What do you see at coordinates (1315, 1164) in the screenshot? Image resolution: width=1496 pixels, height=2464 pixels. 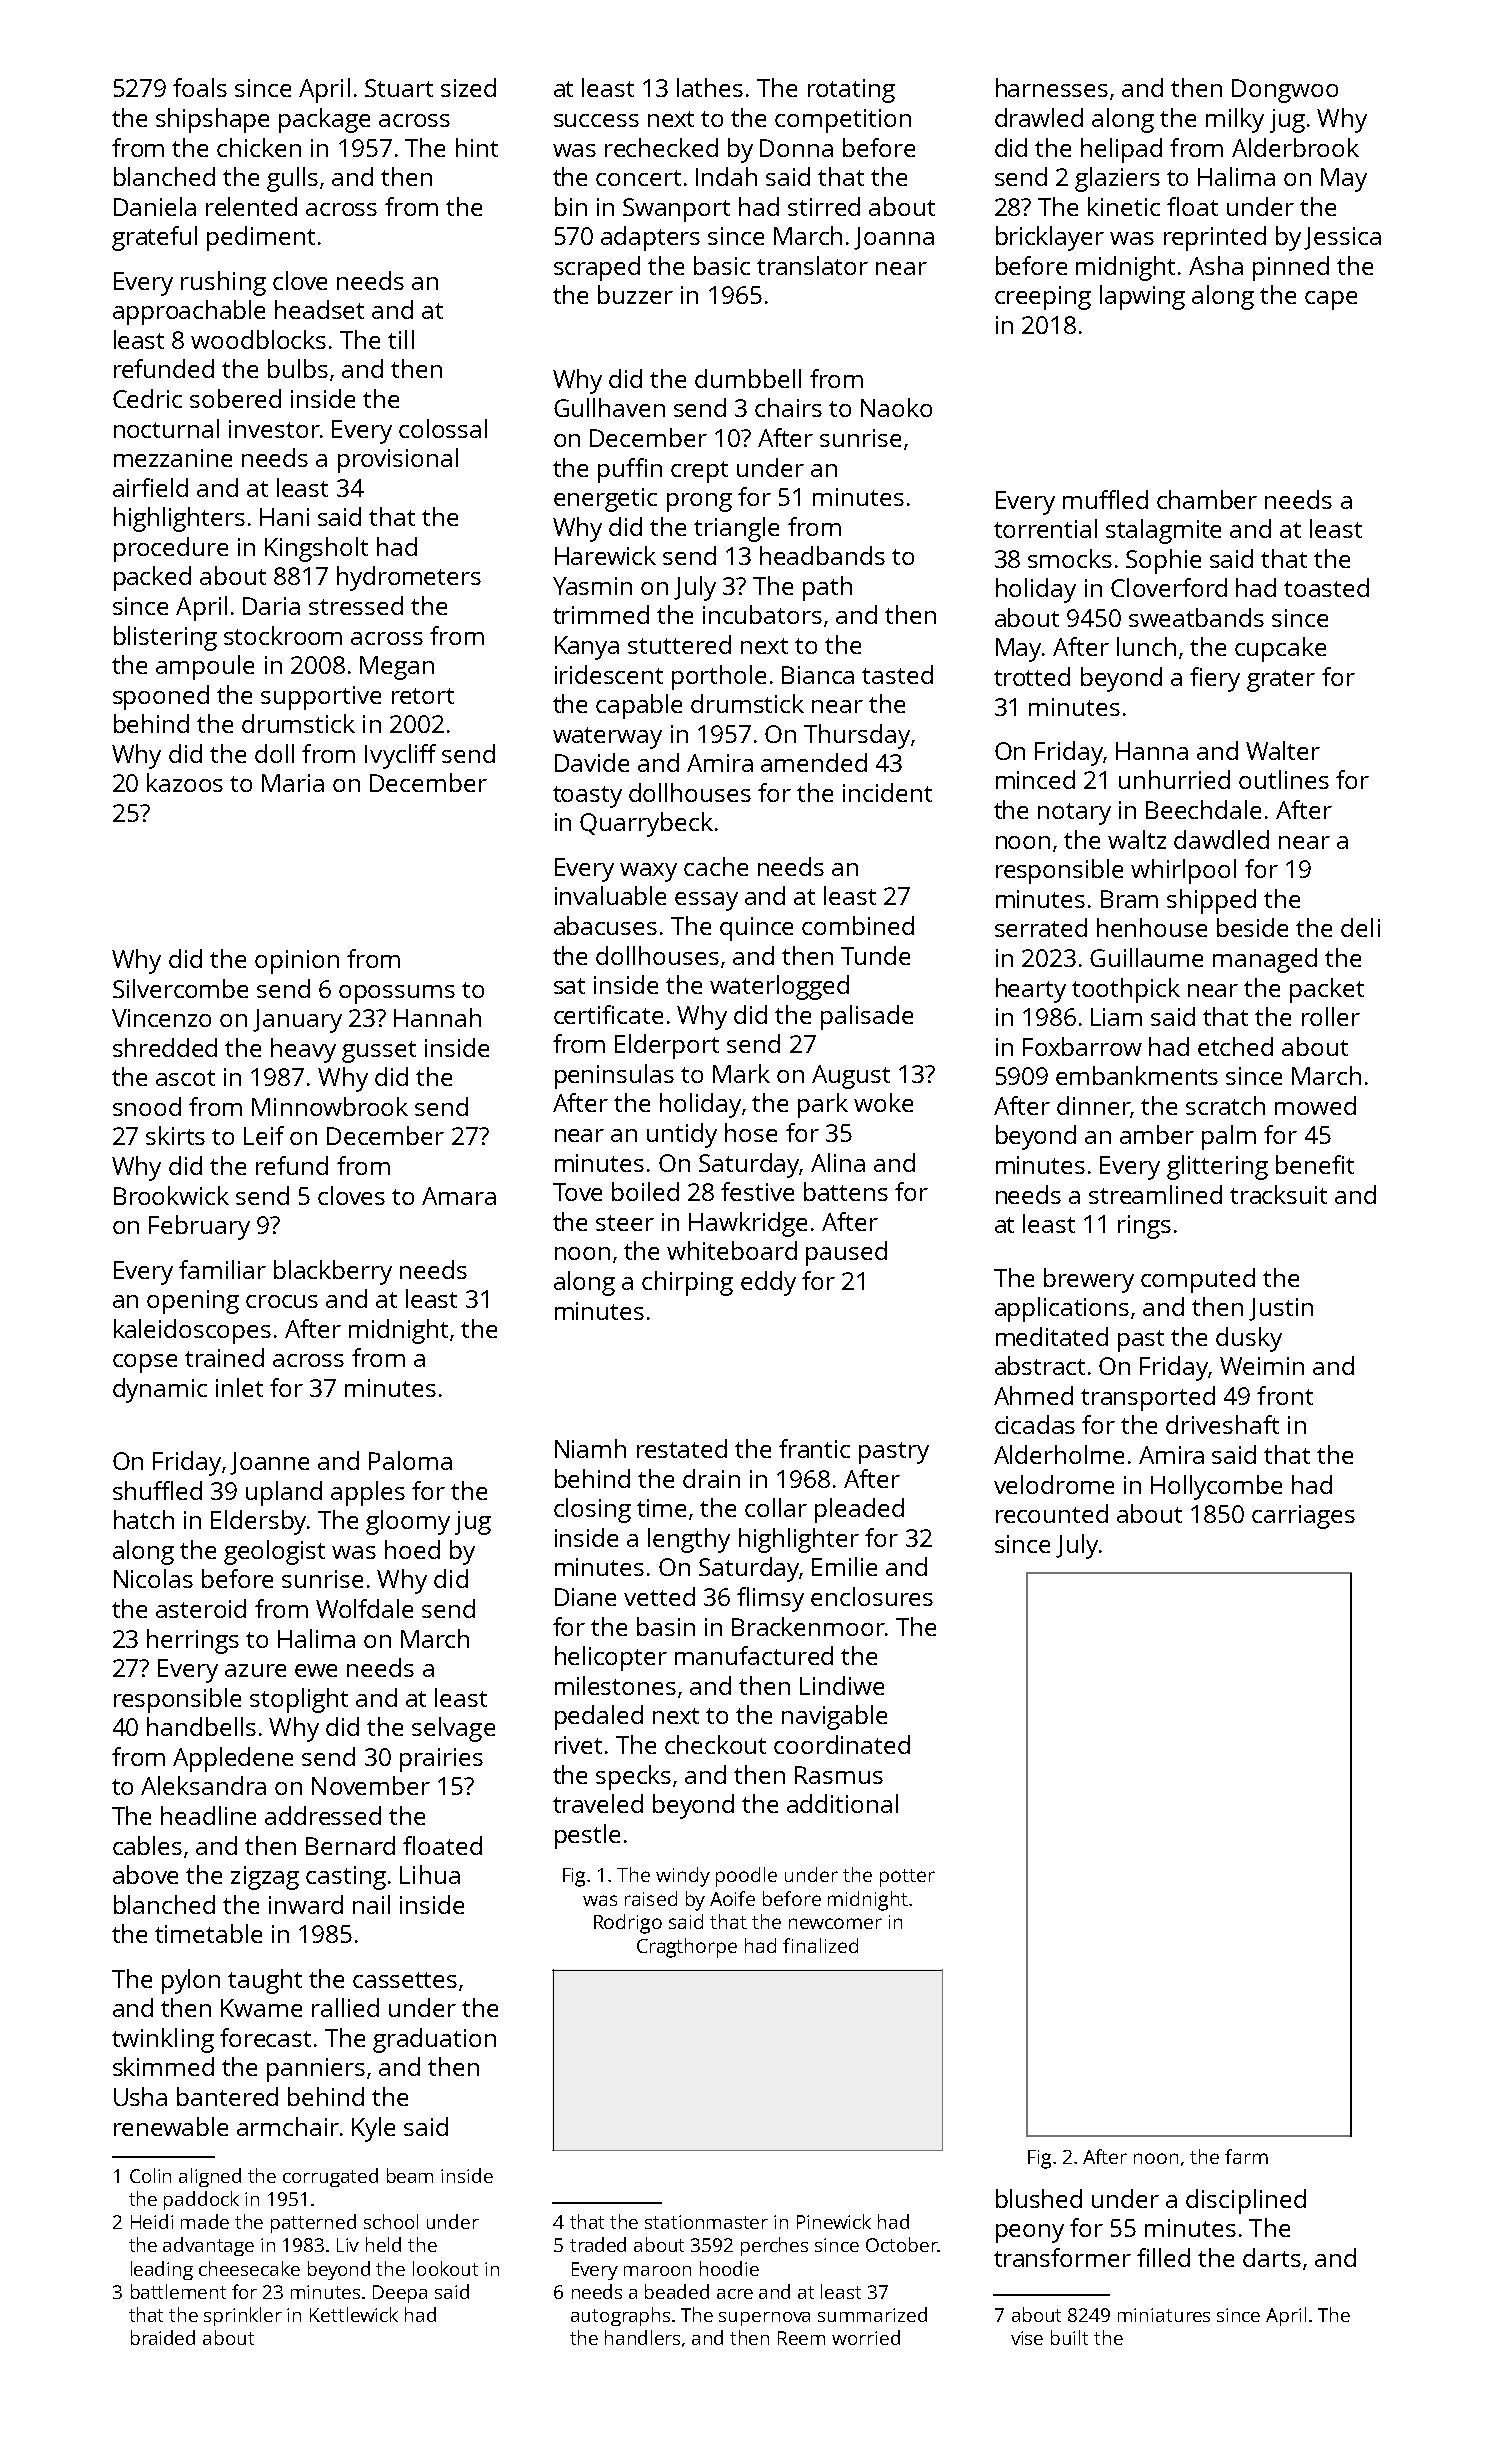 I see `benefit` at bounding box center [1315, 1164].
